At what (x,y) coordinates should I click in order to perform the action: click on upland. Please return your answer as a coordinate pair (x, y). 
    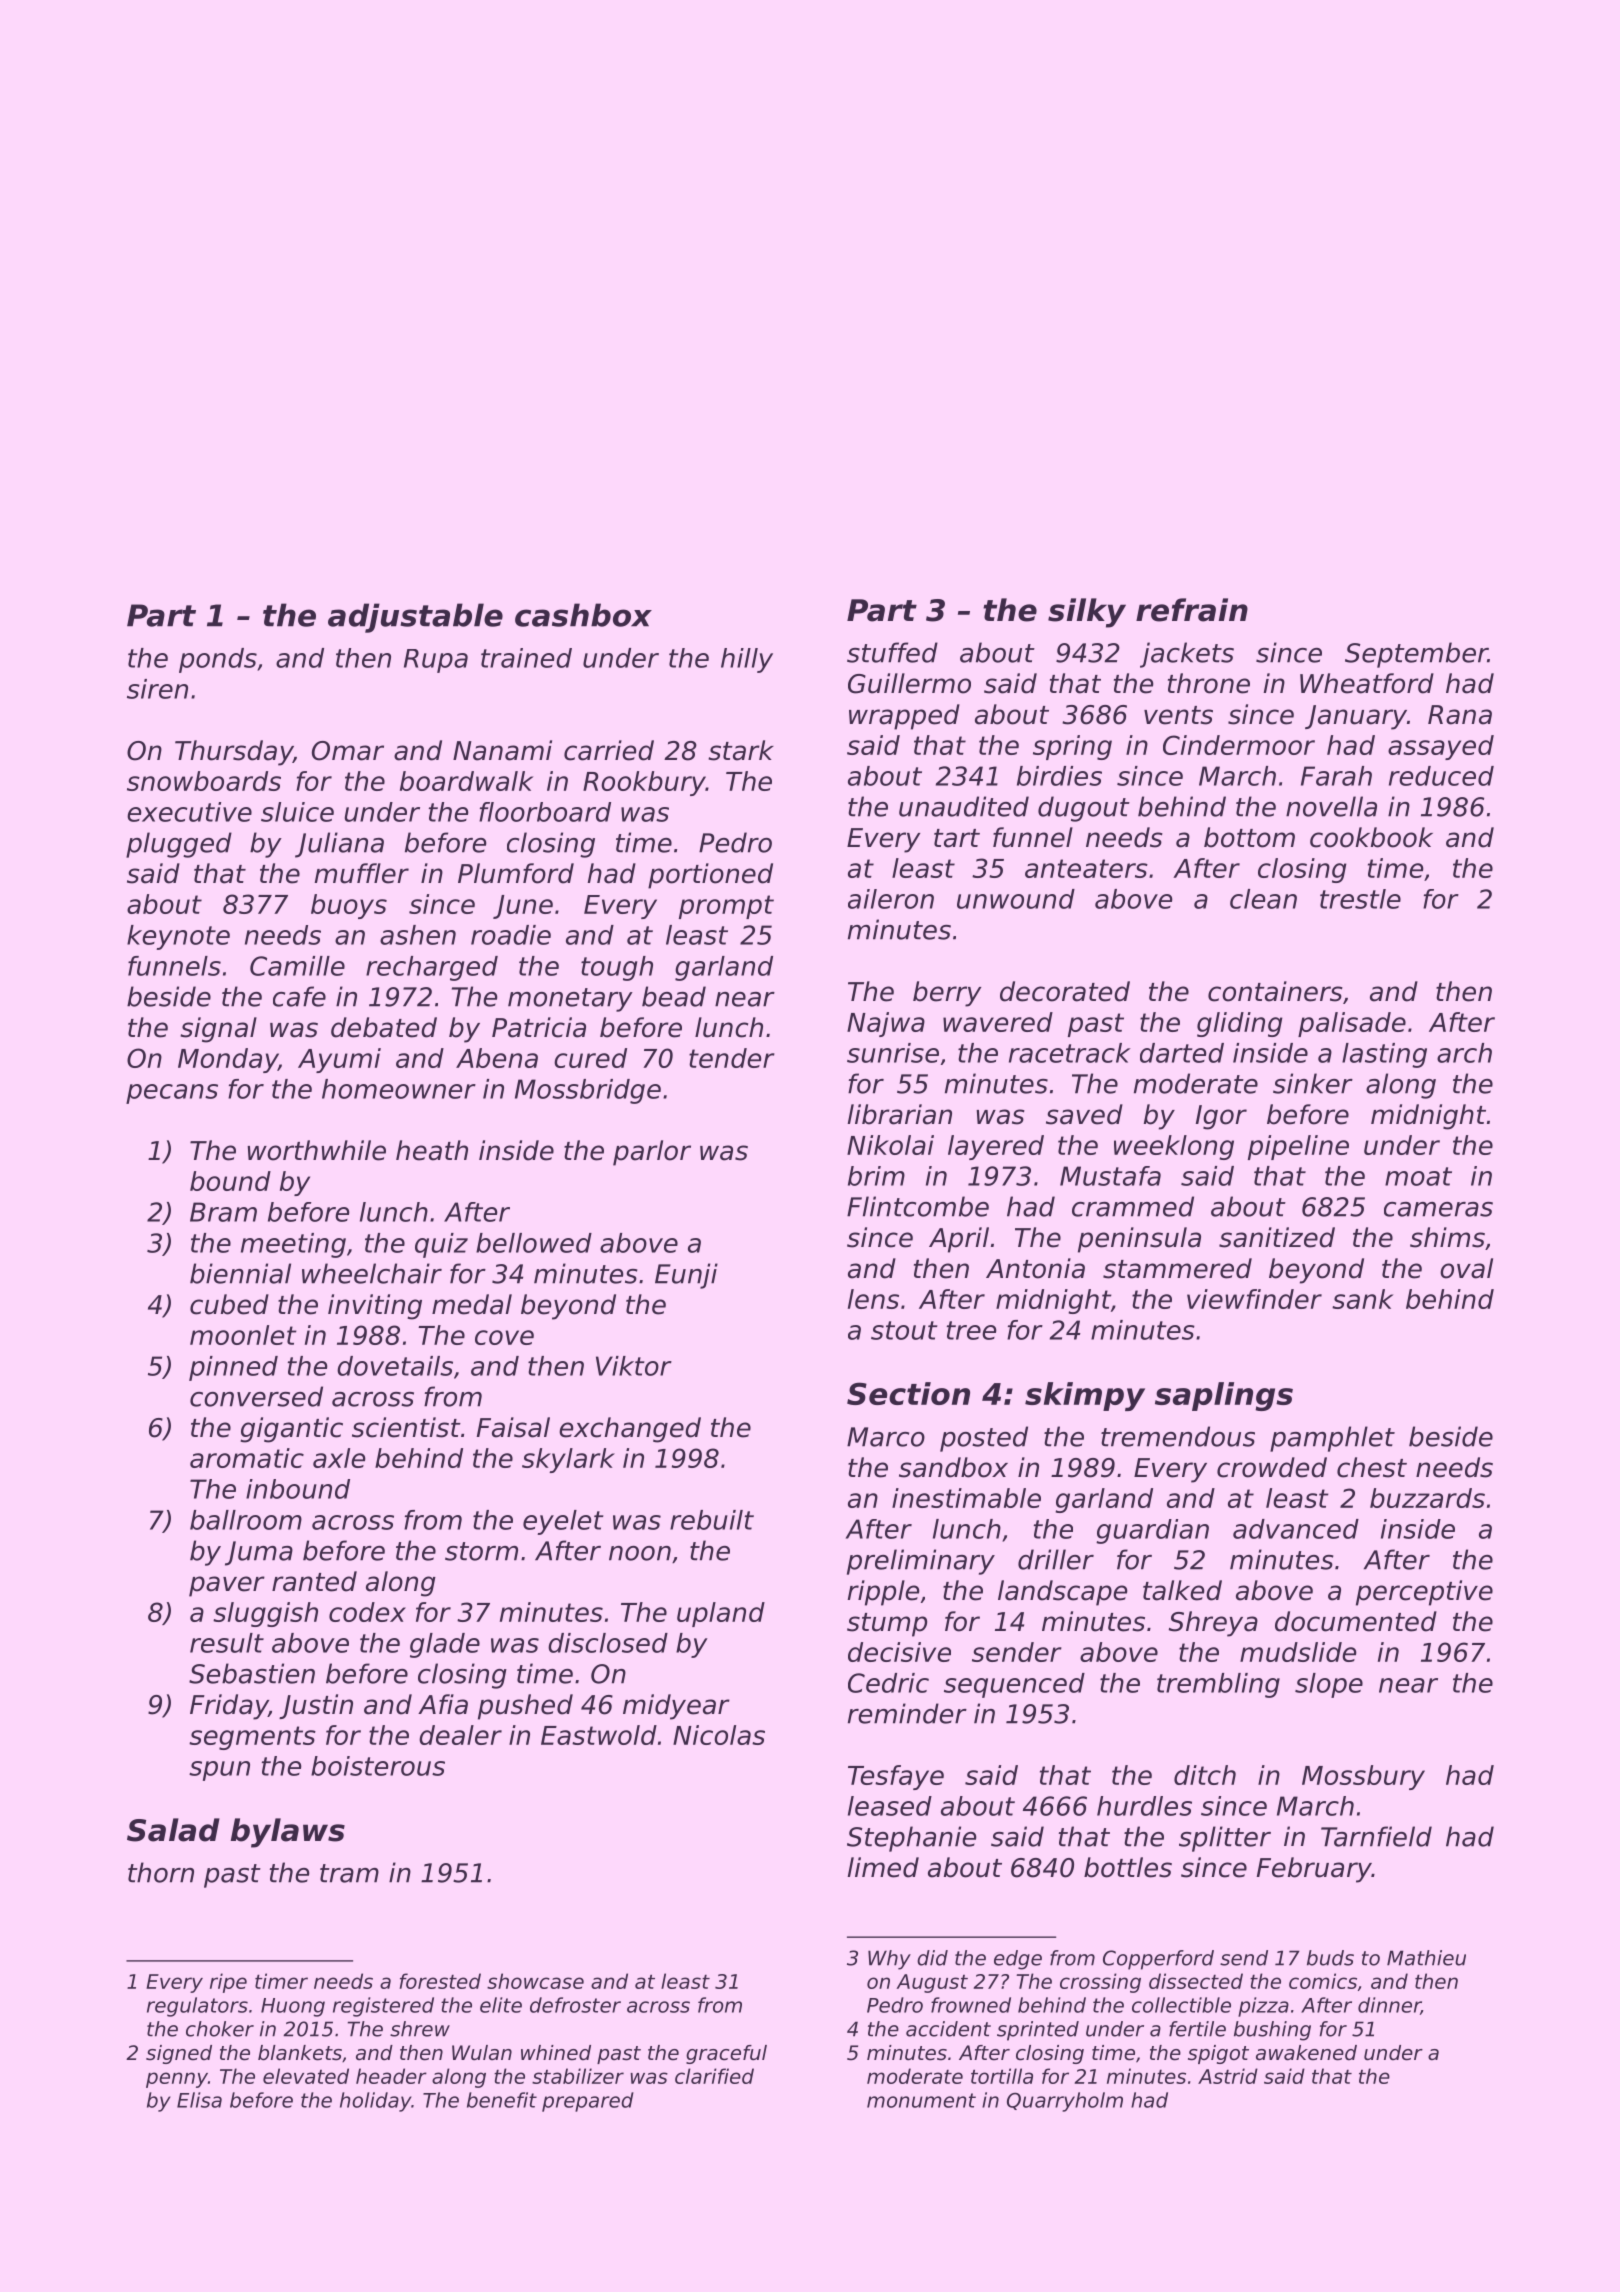
    Looking at the image, I should click on (721, 1614).
